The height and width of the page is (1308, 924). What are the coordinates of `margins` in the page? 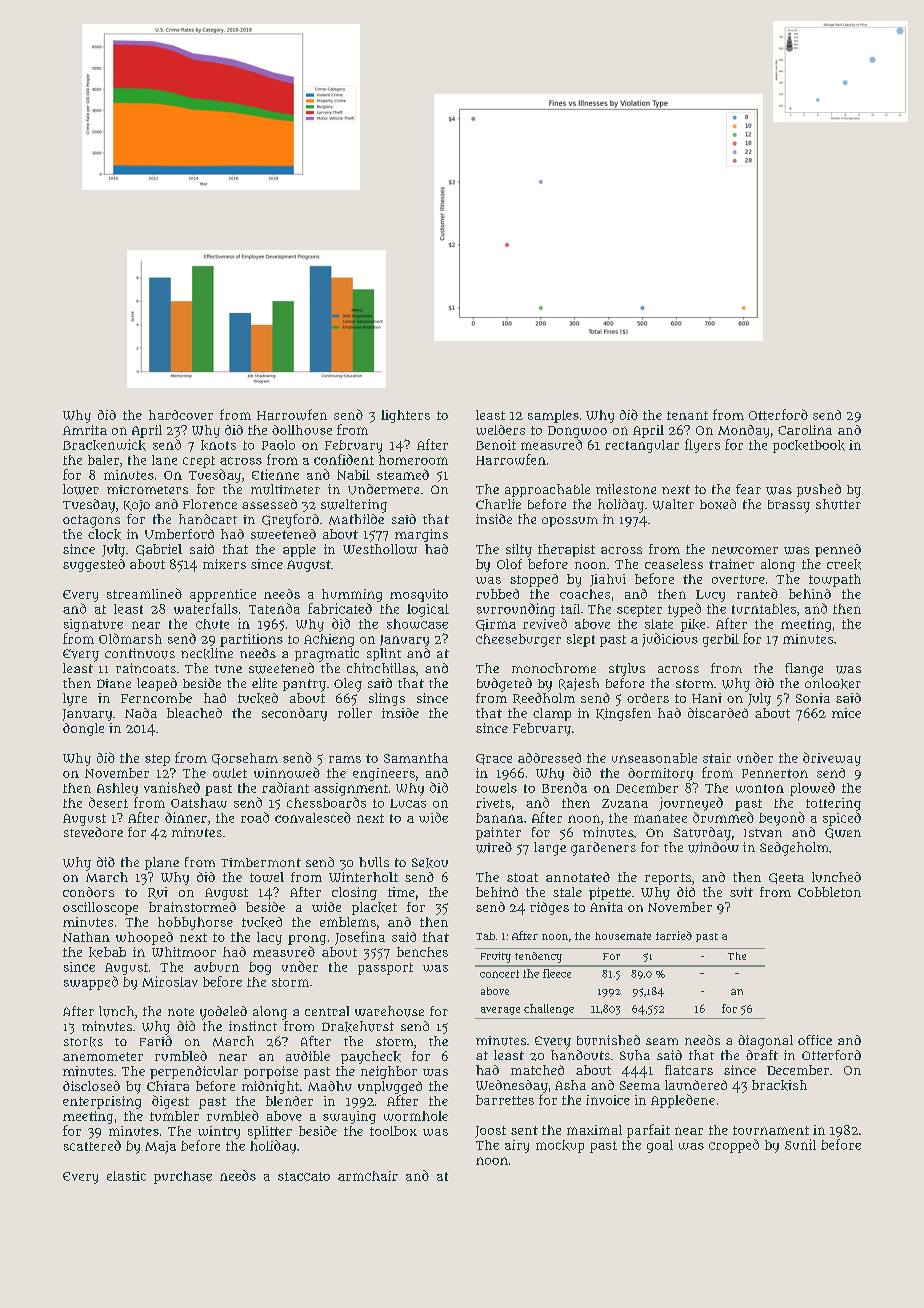 It's located at (421, 535).
